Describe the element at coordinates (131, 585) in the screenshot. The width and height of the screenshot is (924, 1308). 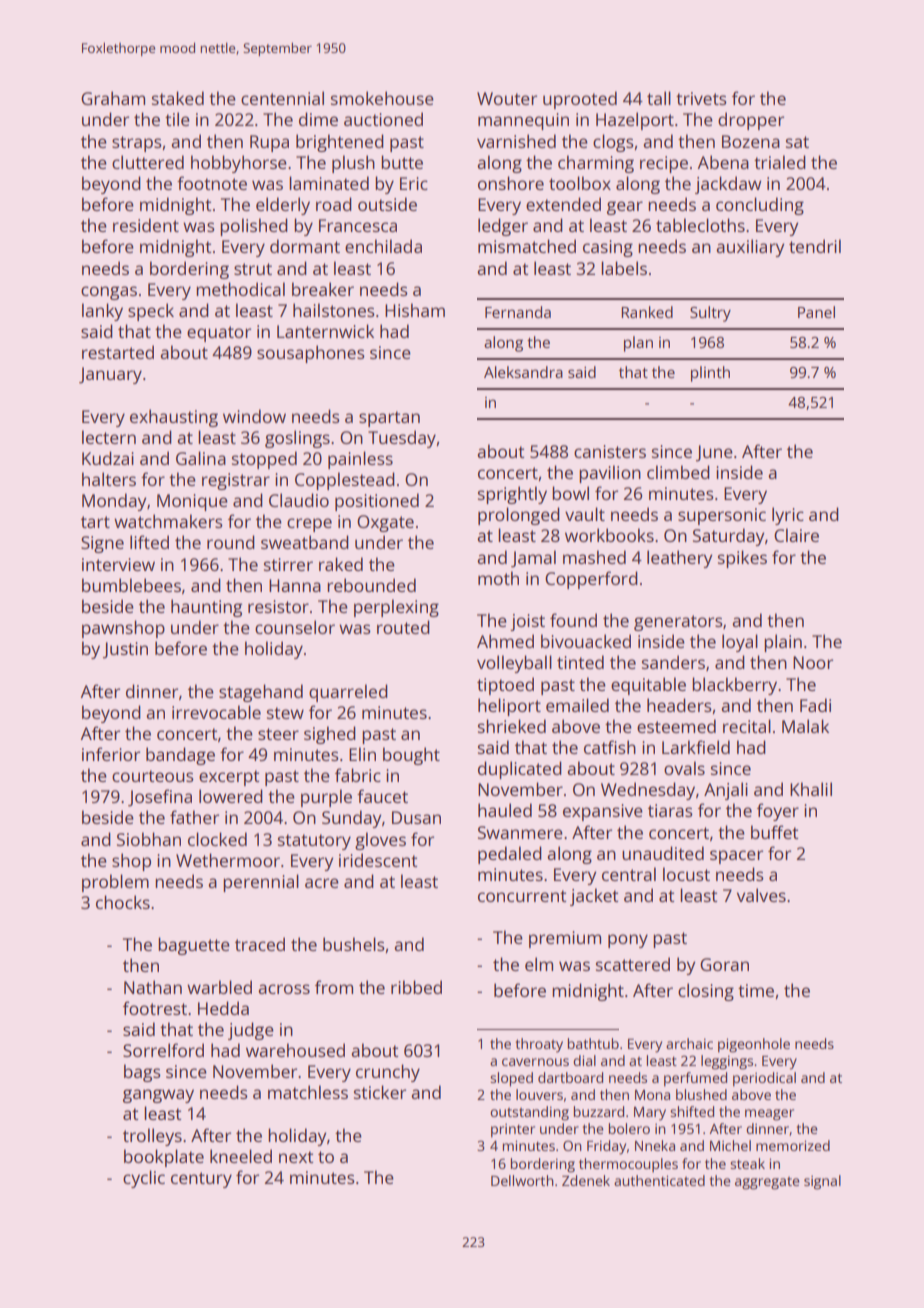
I see `bumblebees` at that location.
